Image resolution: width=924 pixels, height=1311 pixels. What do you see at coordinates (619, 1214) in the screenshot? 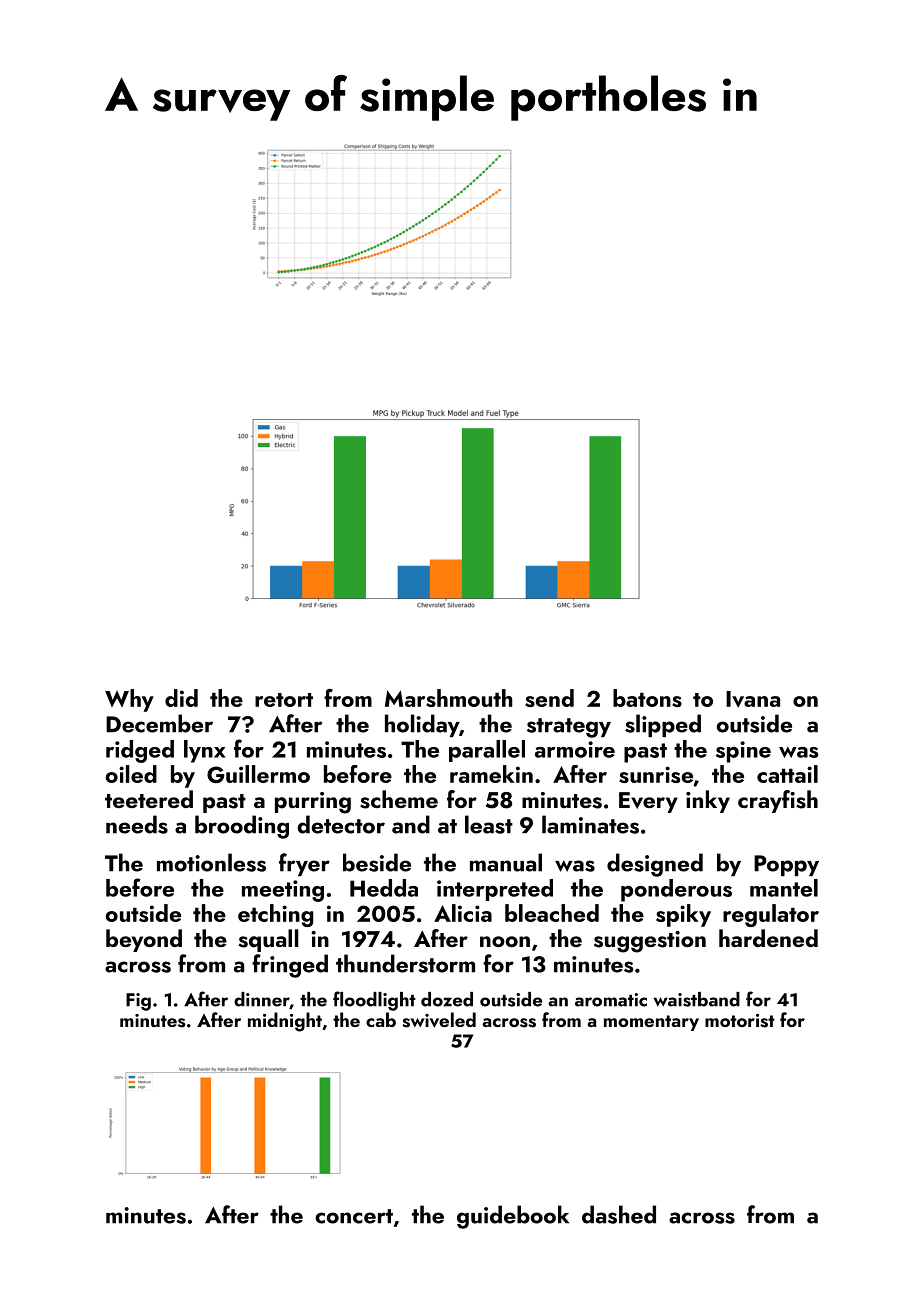
I see `dashed` at bounding box center [619, 1214].
